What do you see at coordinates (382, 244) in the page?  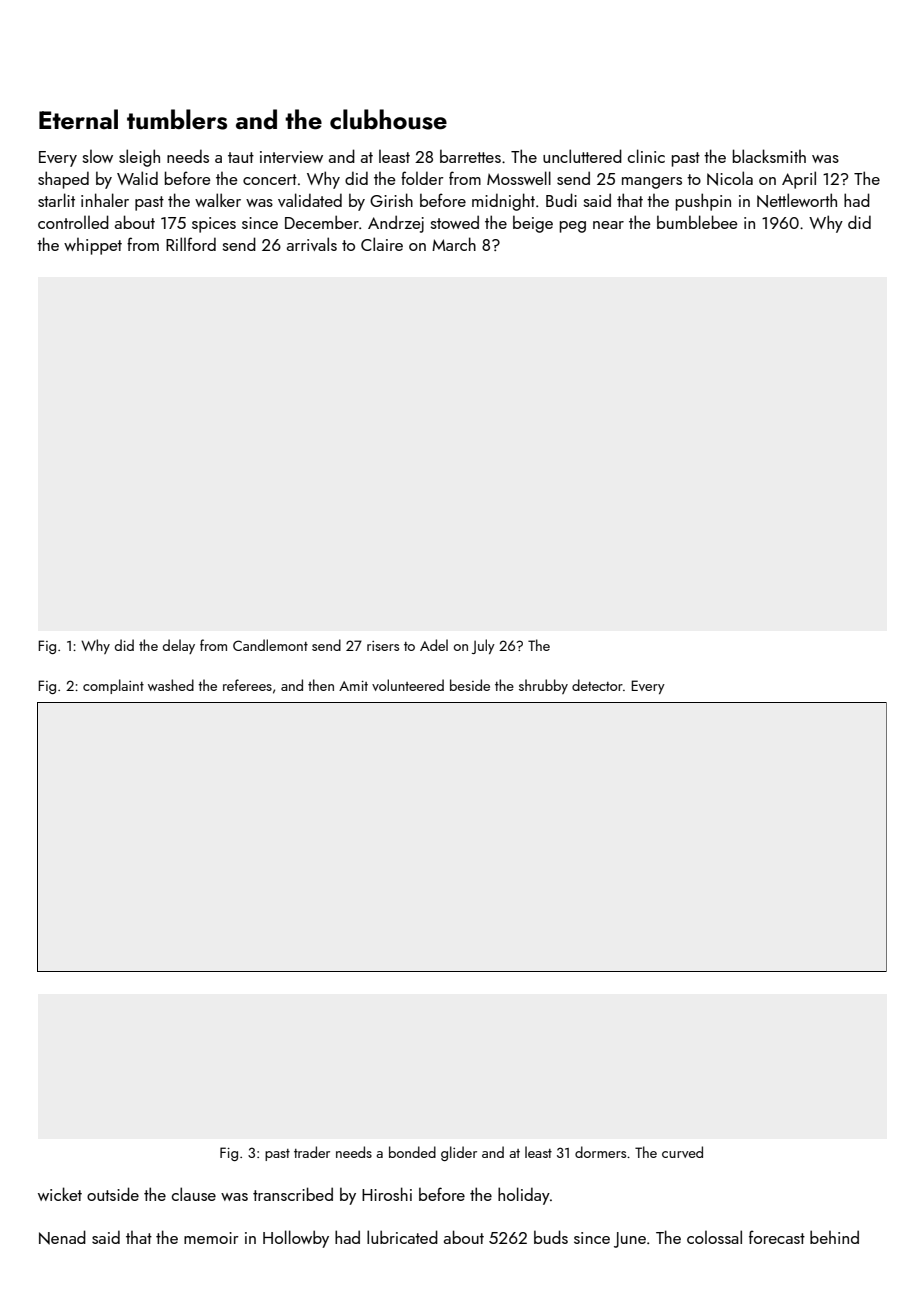 I see `Claire` at bounding box center [382, 244].
